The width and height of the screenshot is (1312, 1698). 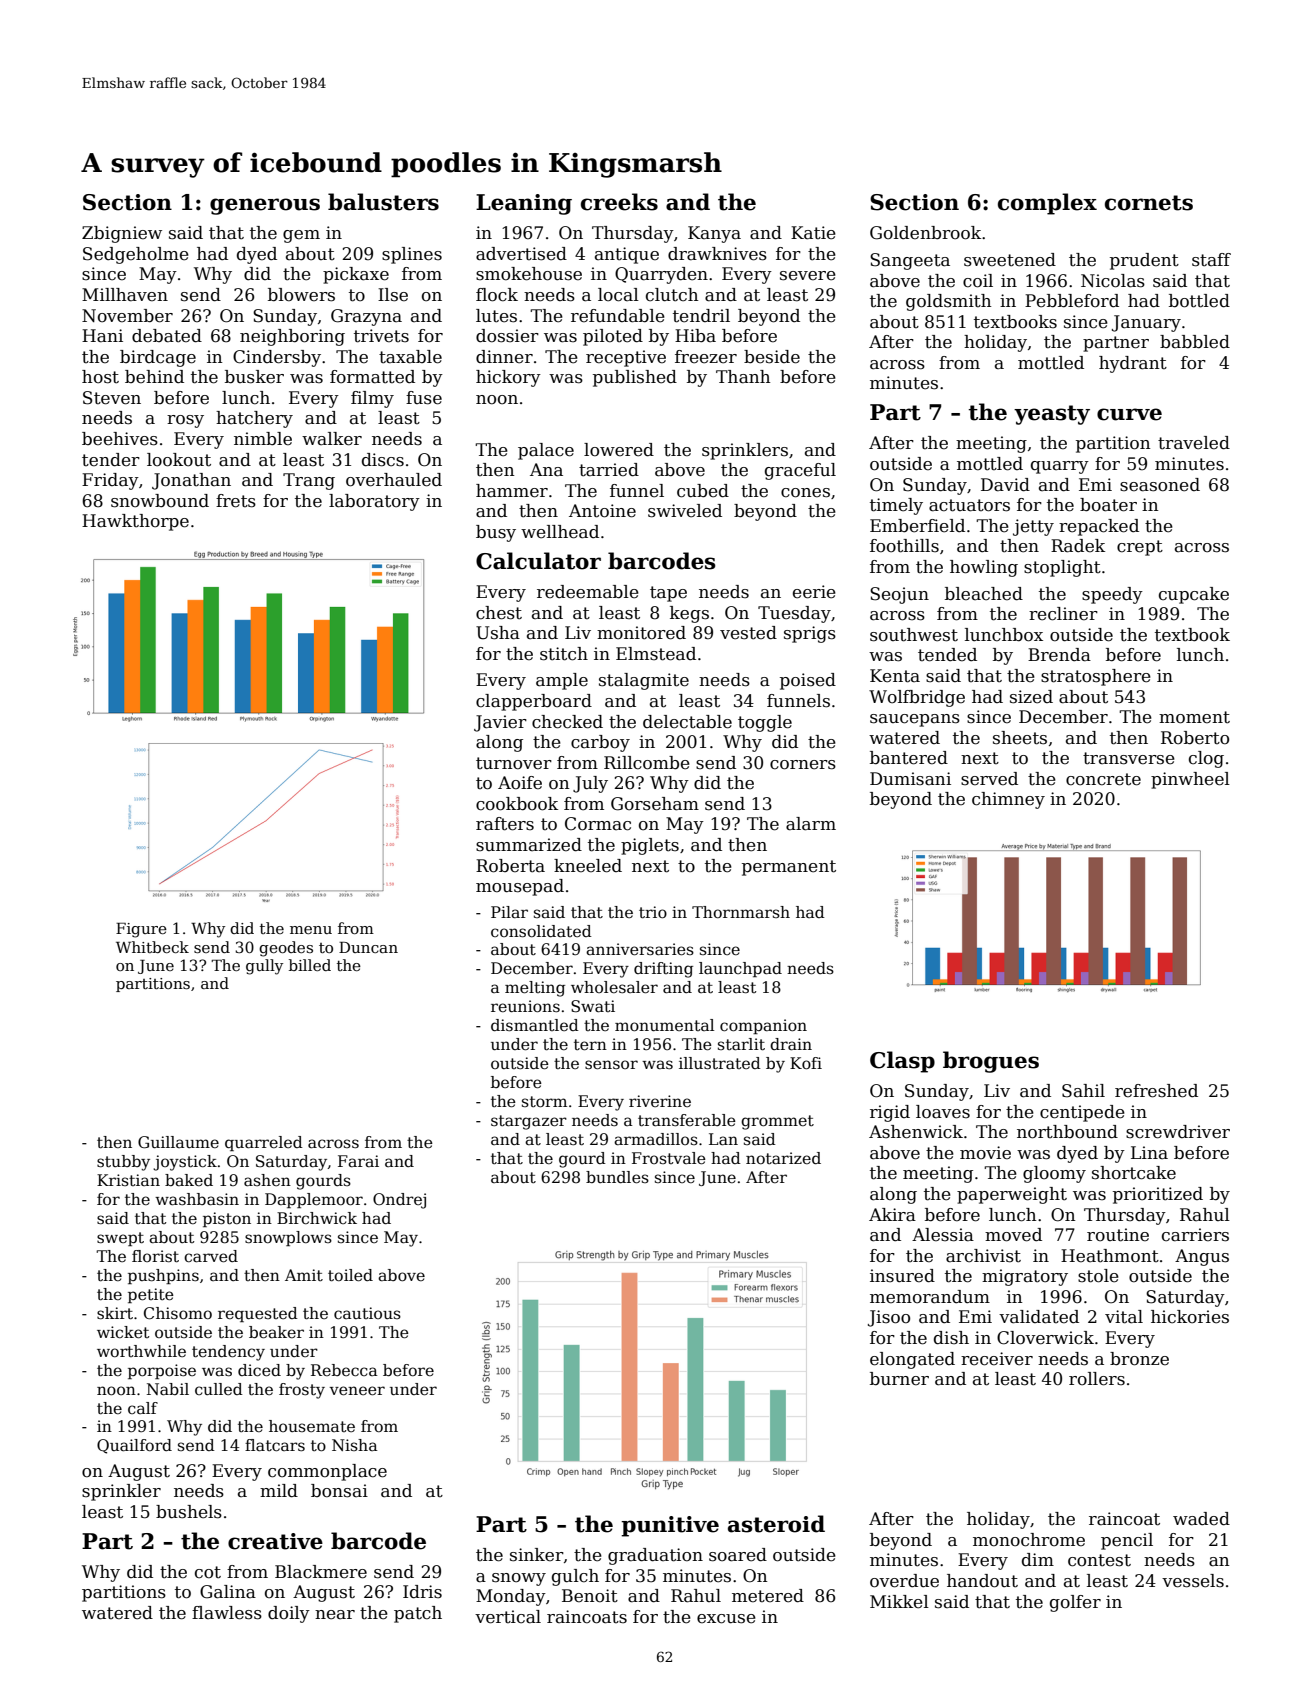 I want to click on smokehouse, so click(x=529, y=274).
